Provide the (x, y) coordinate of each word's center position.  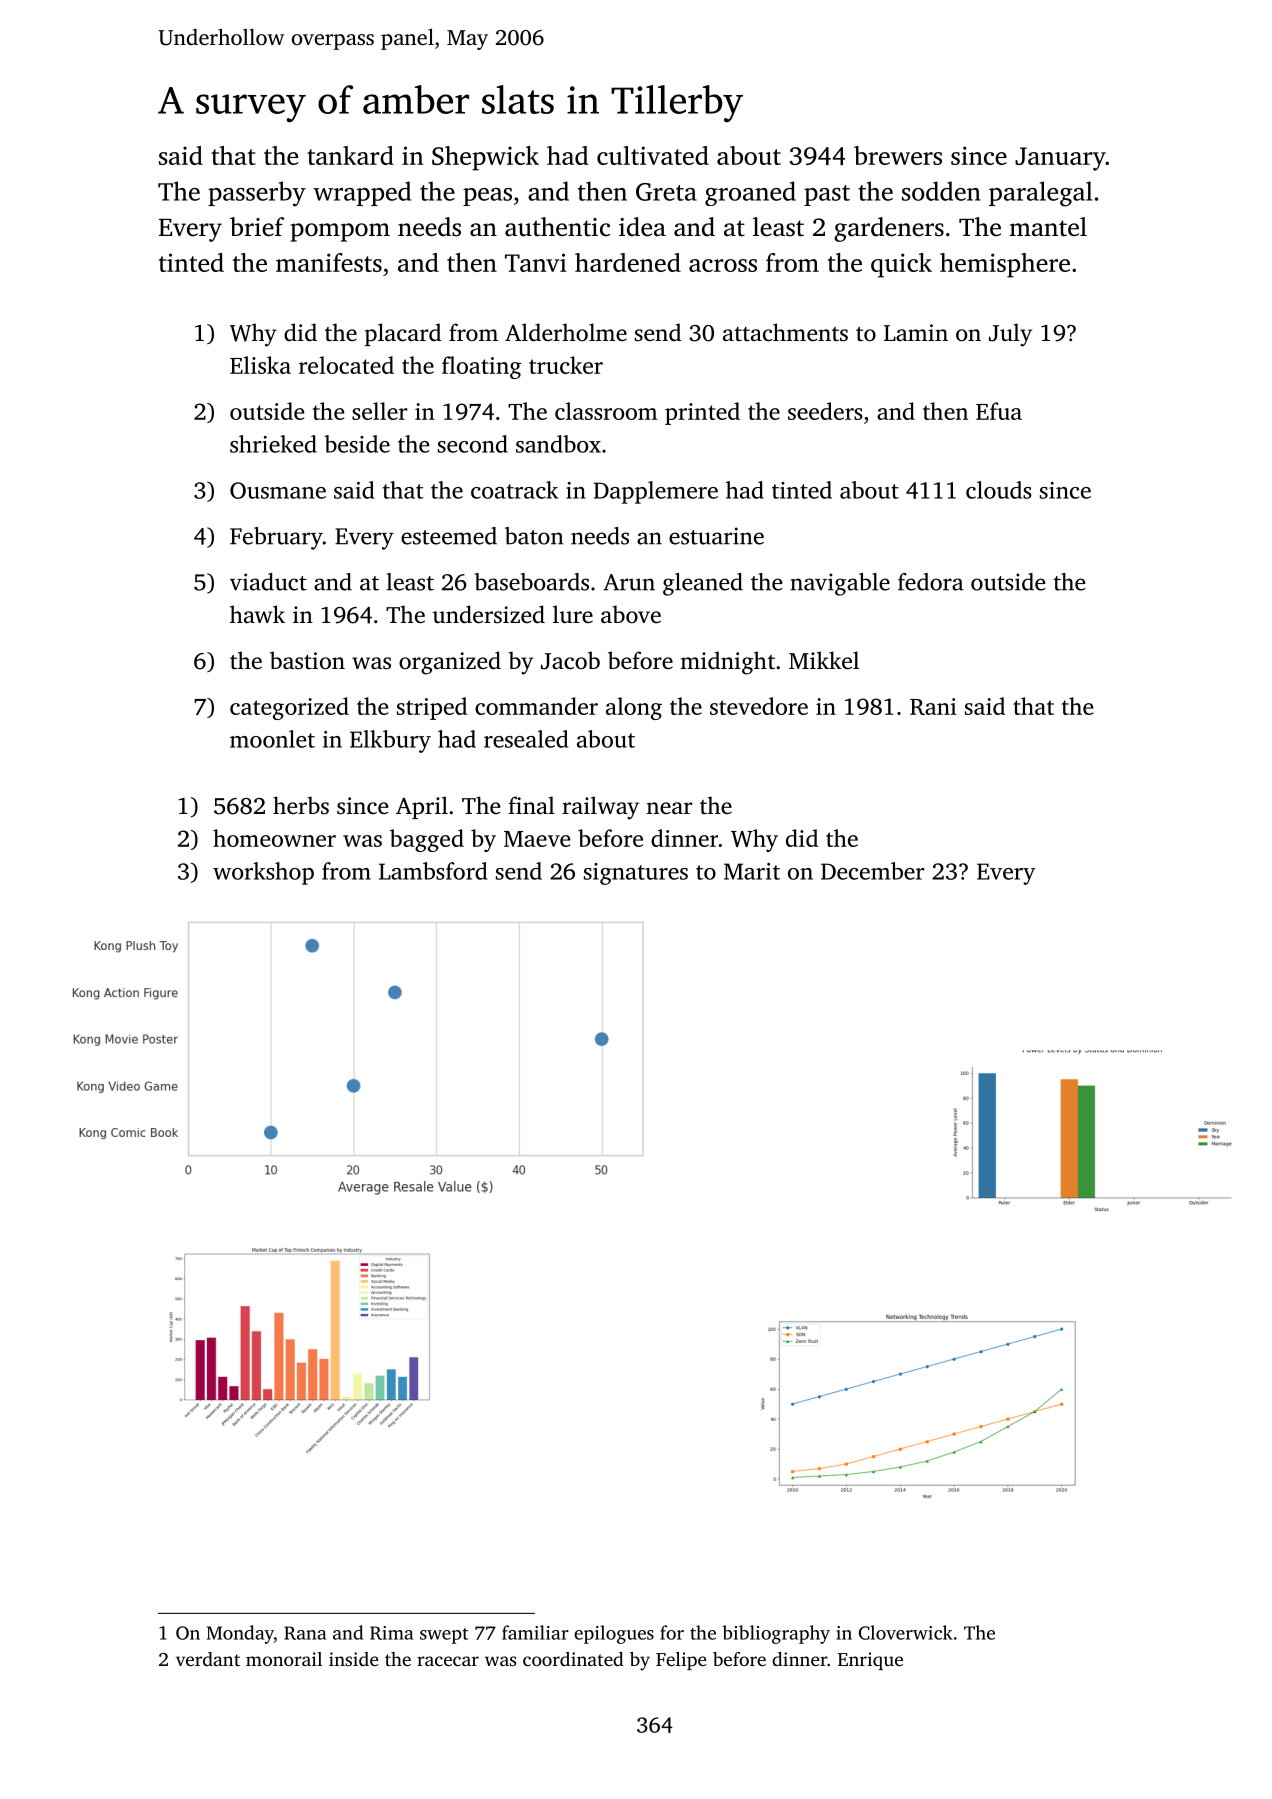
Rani (933, 706)
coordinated (573, 1659)
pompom (340, 232)
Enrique (870, 1661)
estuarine (716, 536)
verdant (208, 1659)
